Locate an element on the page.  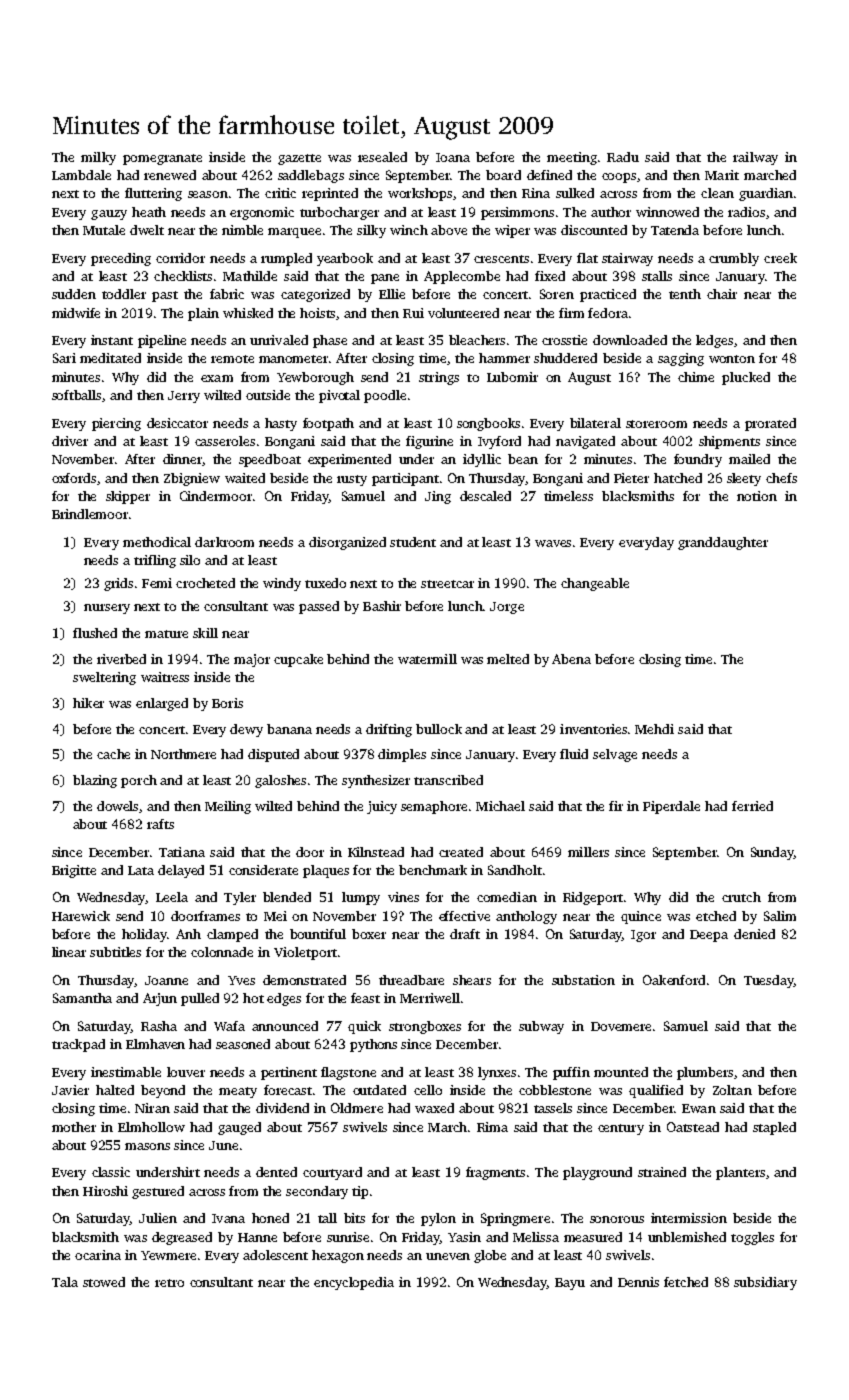
resealed is located at coordinates (382, 157).
